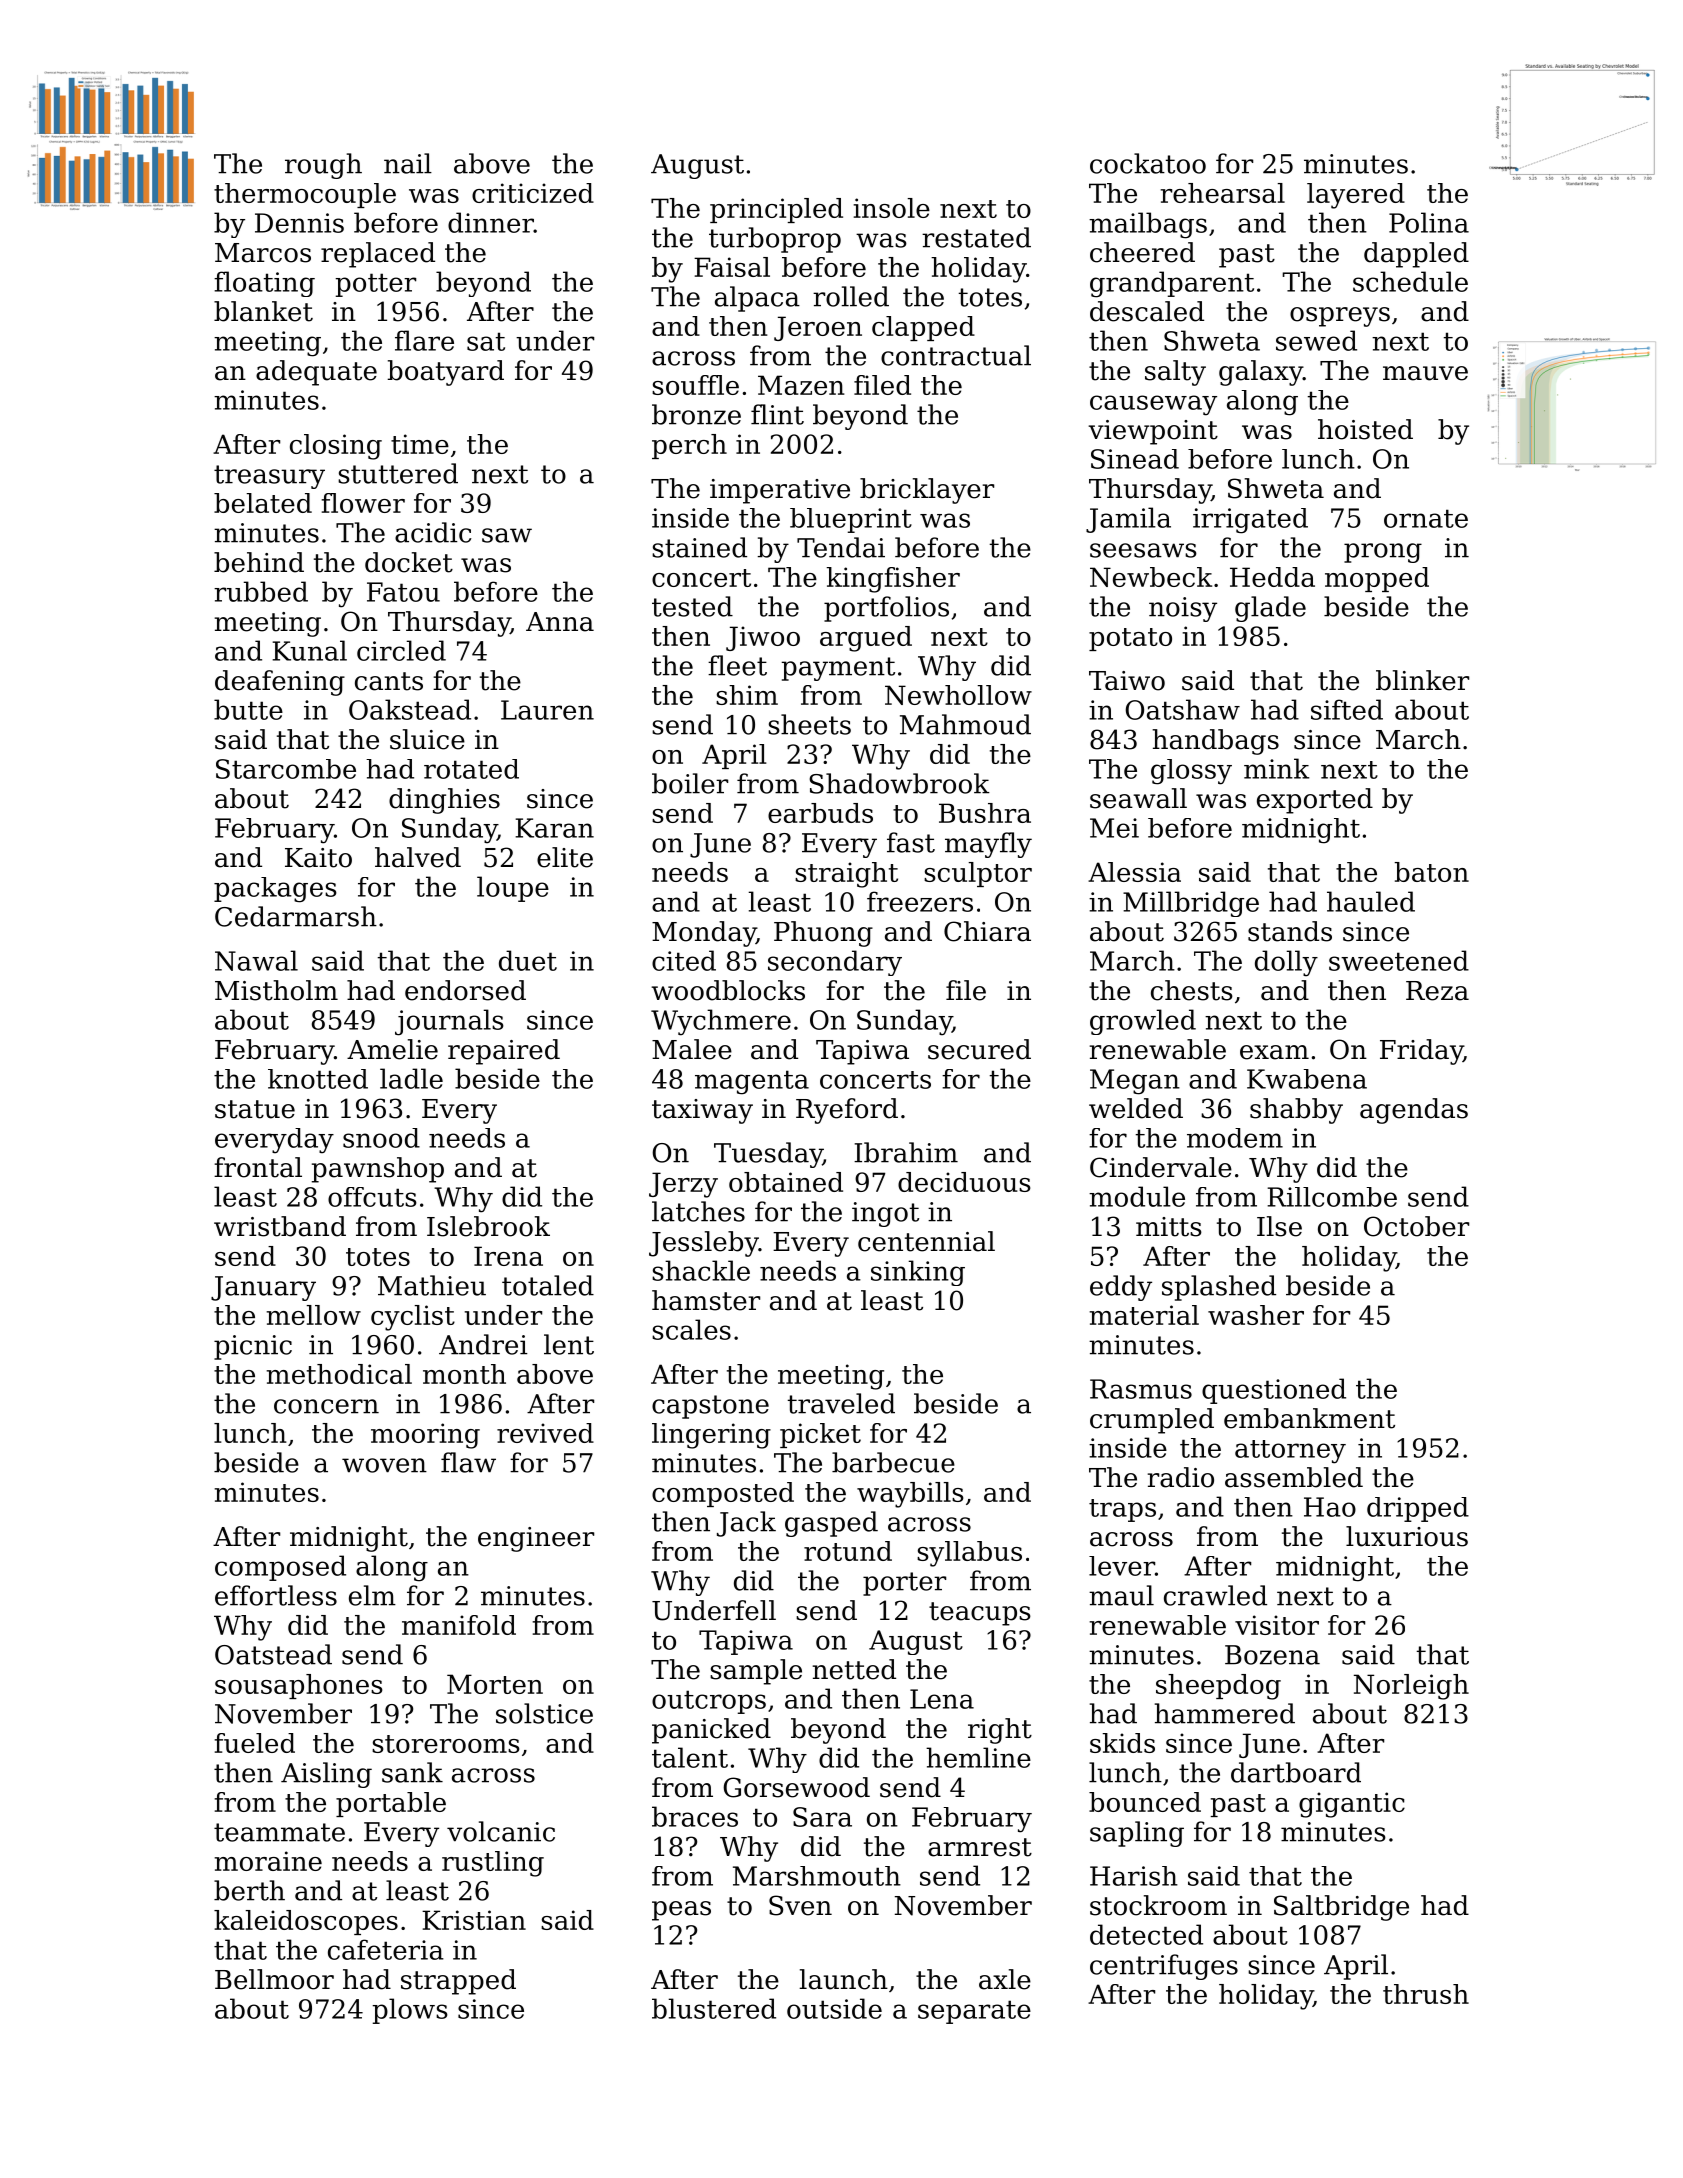 Image resolution: width=1683 pixels, height=2178 pixels. What do you see at coordinates (1422, 680) in the image?
I see `blinker` at bounding box center [1422, 680].
